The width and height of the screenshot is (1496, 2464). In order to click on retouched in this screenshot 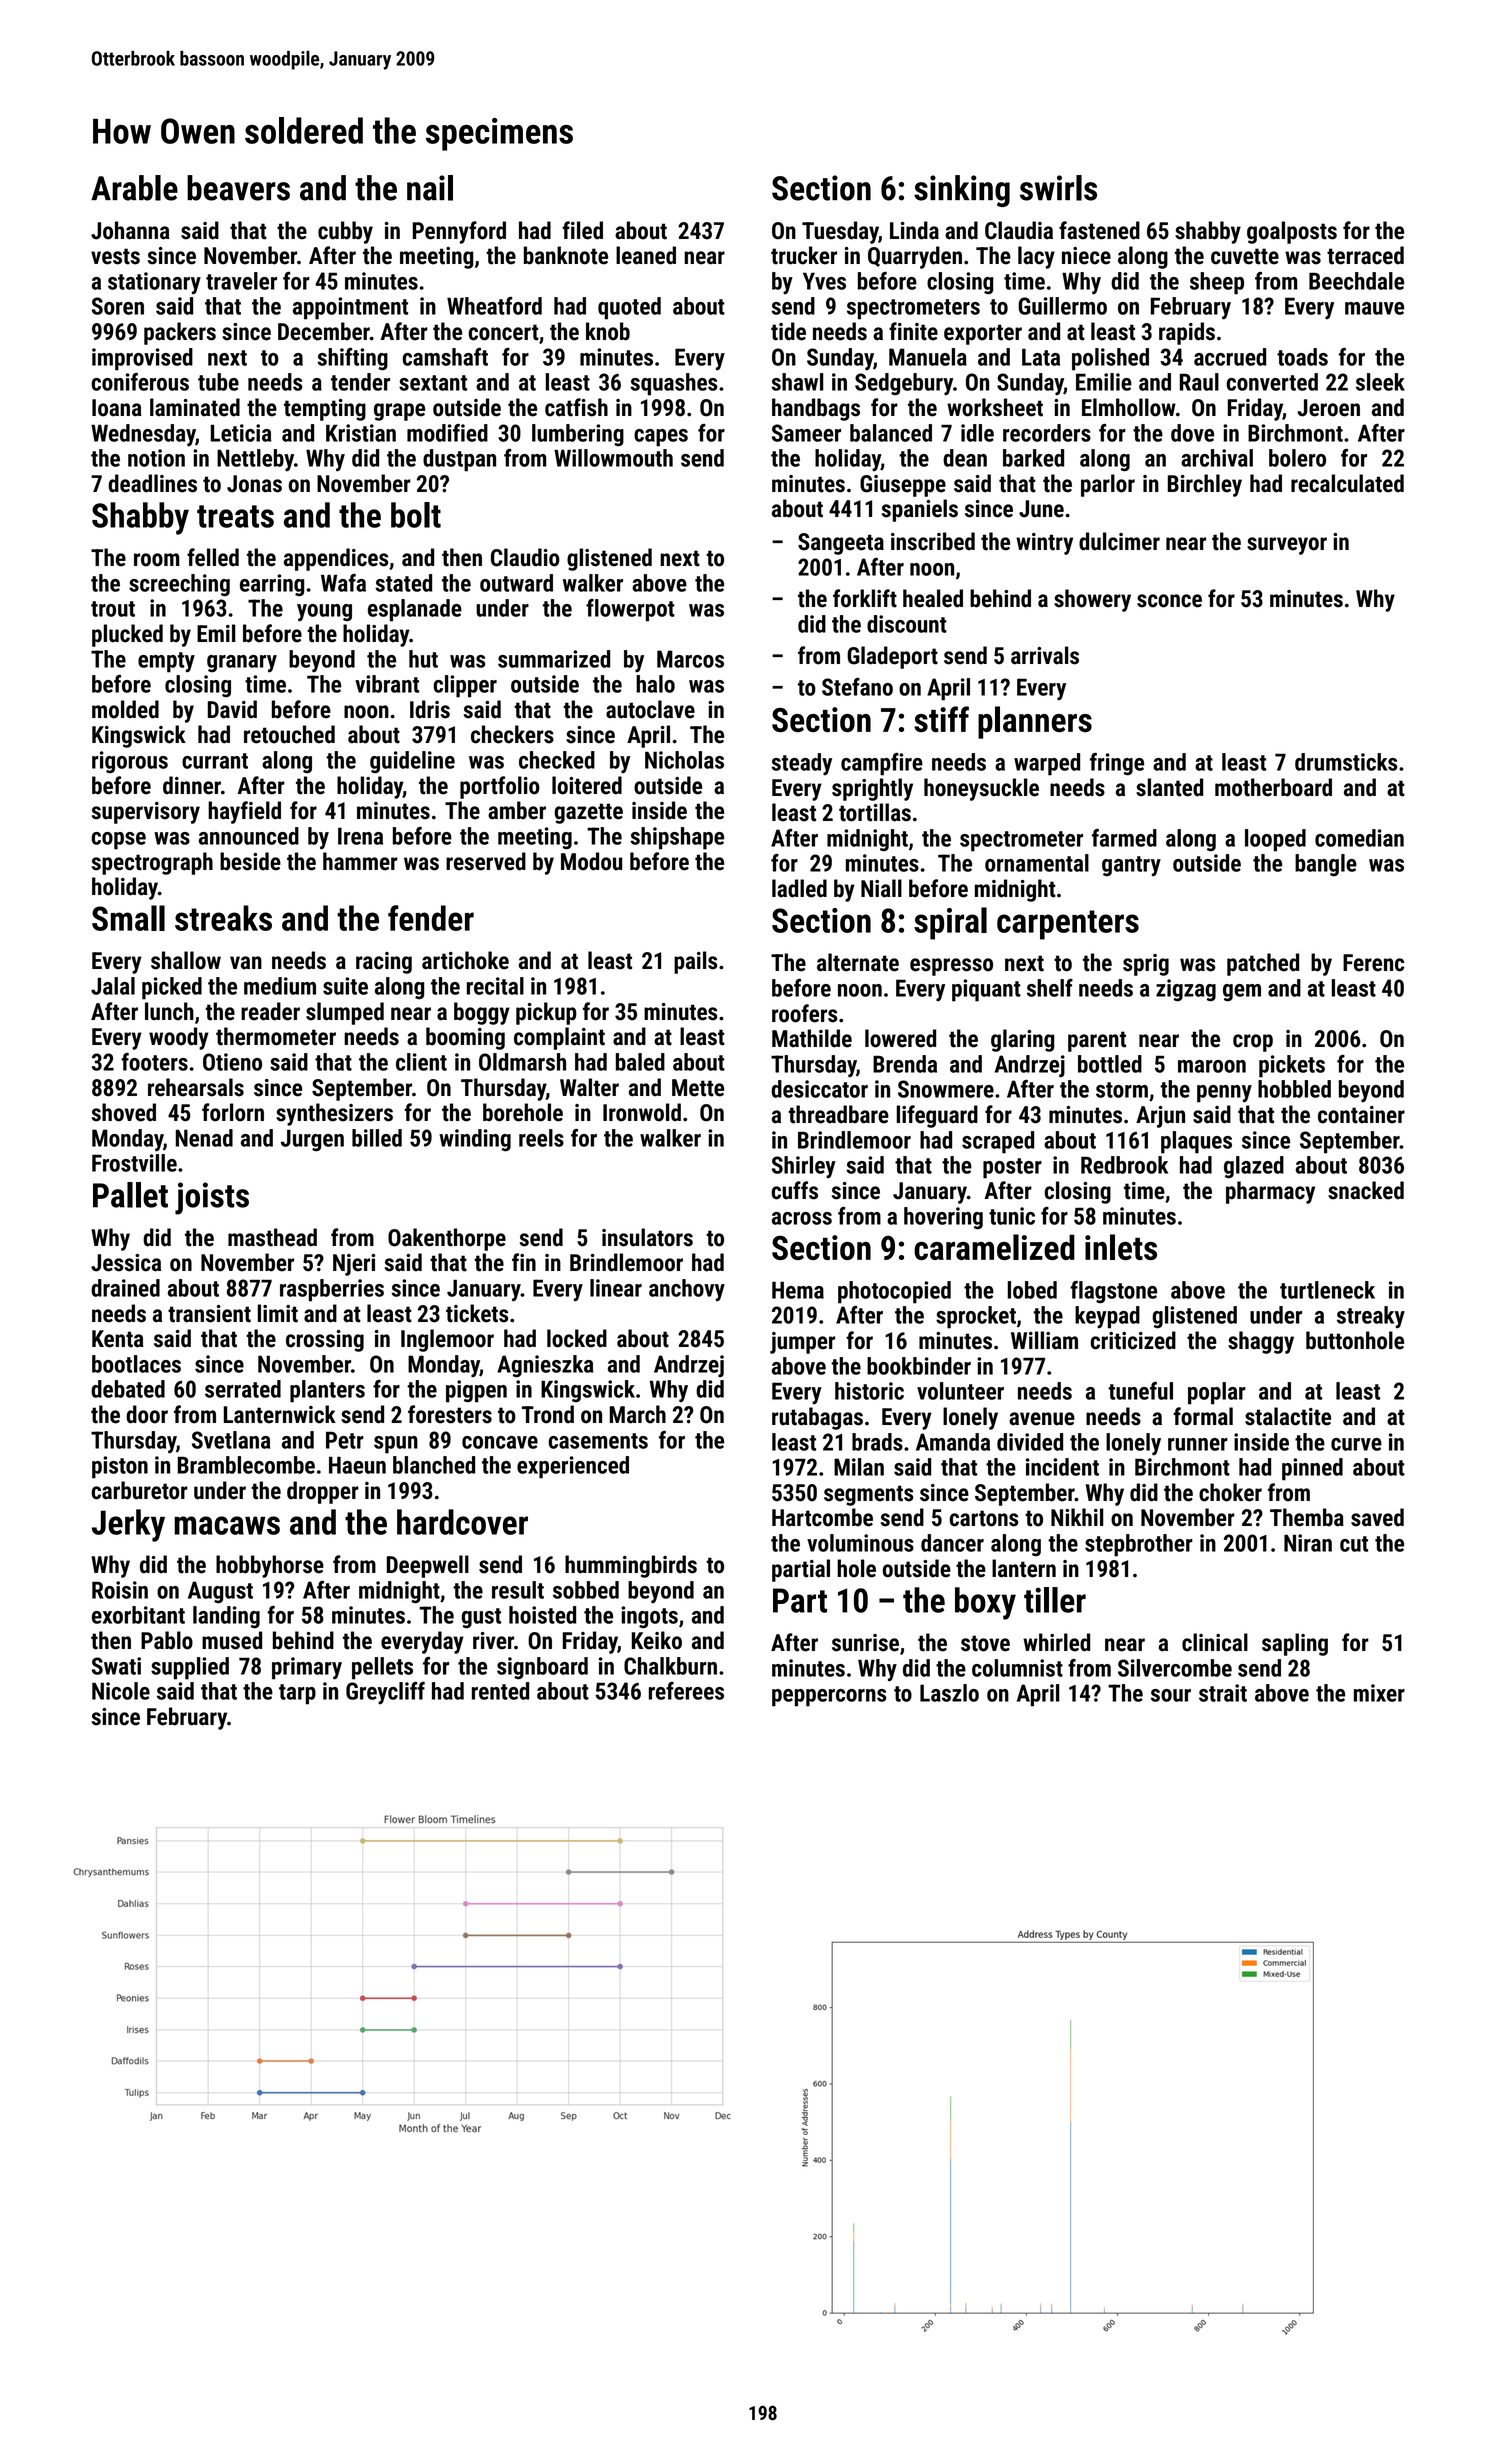, I will do `click(289, 734)`.
